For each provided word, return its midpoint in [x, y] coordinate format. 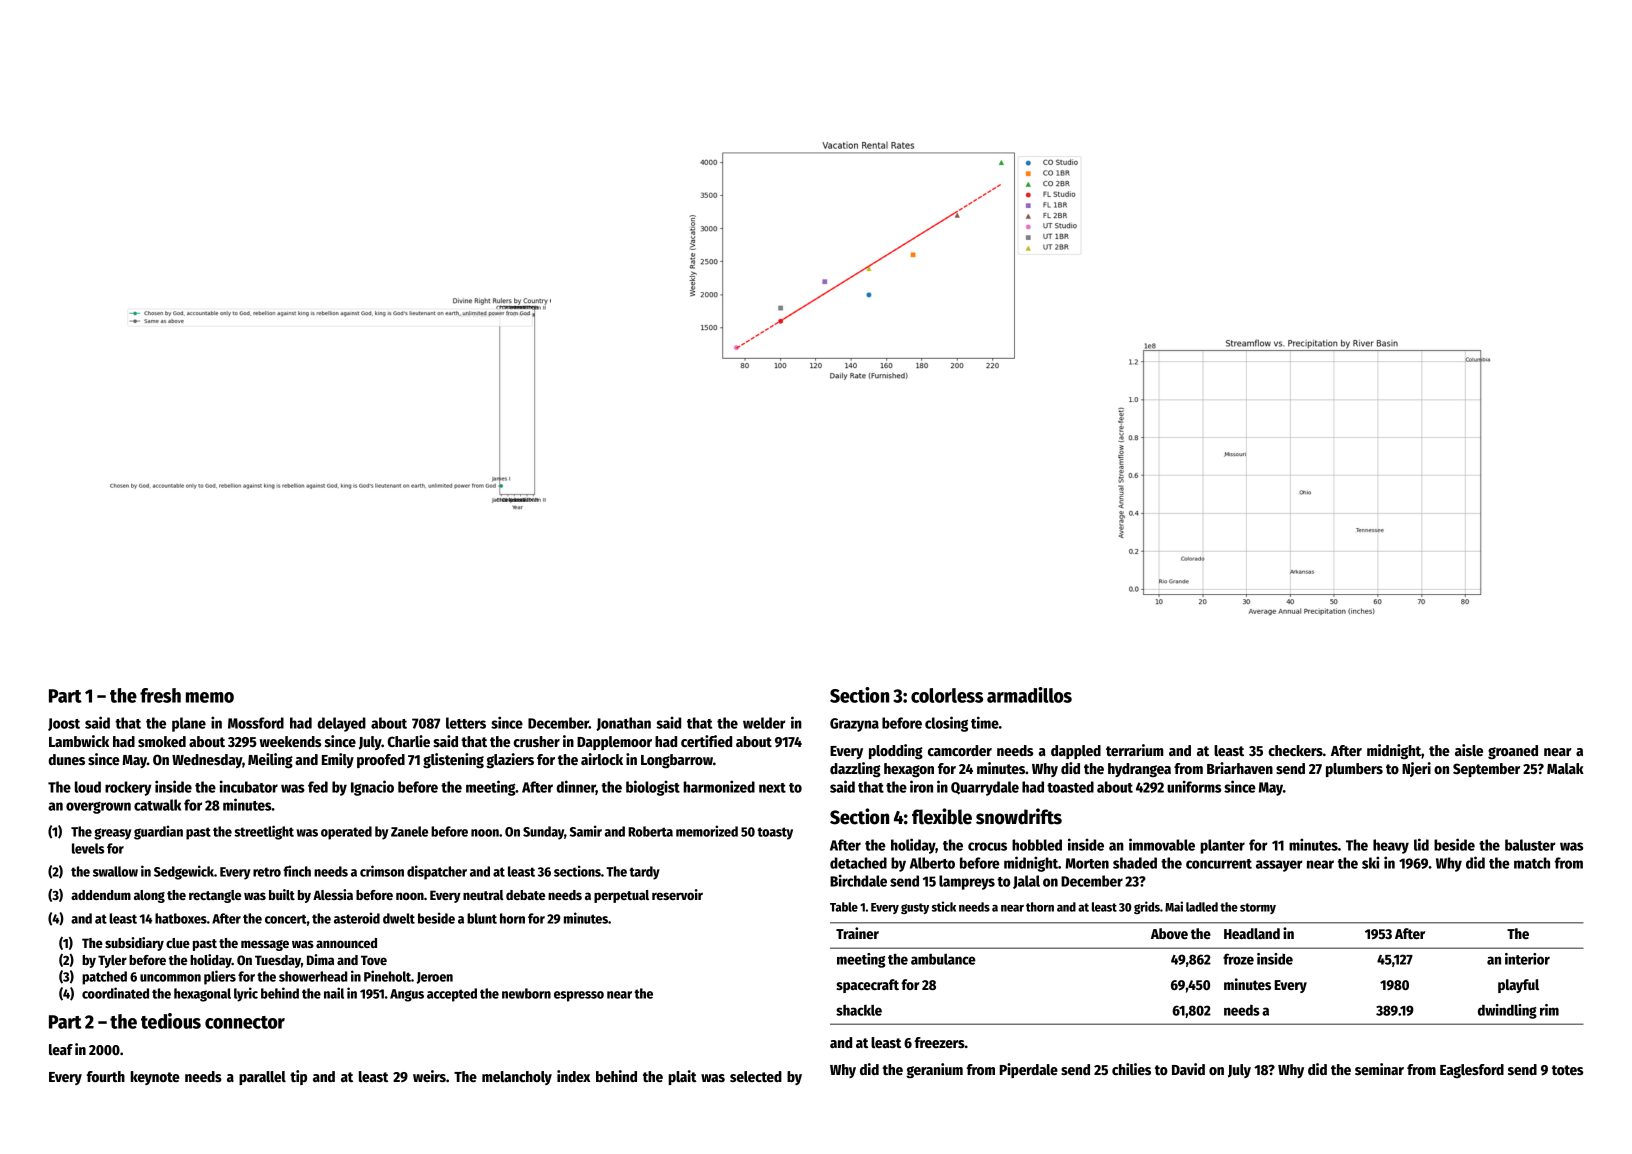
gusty [915, 908]
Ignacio [372, 788]
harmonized [719, 786]
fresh [160, 695]
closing [946, 724]
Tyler [112, 961]
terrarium [1135, 750]
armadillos [1029, 695]
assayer [1279, 866]
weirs [429, 1076]
